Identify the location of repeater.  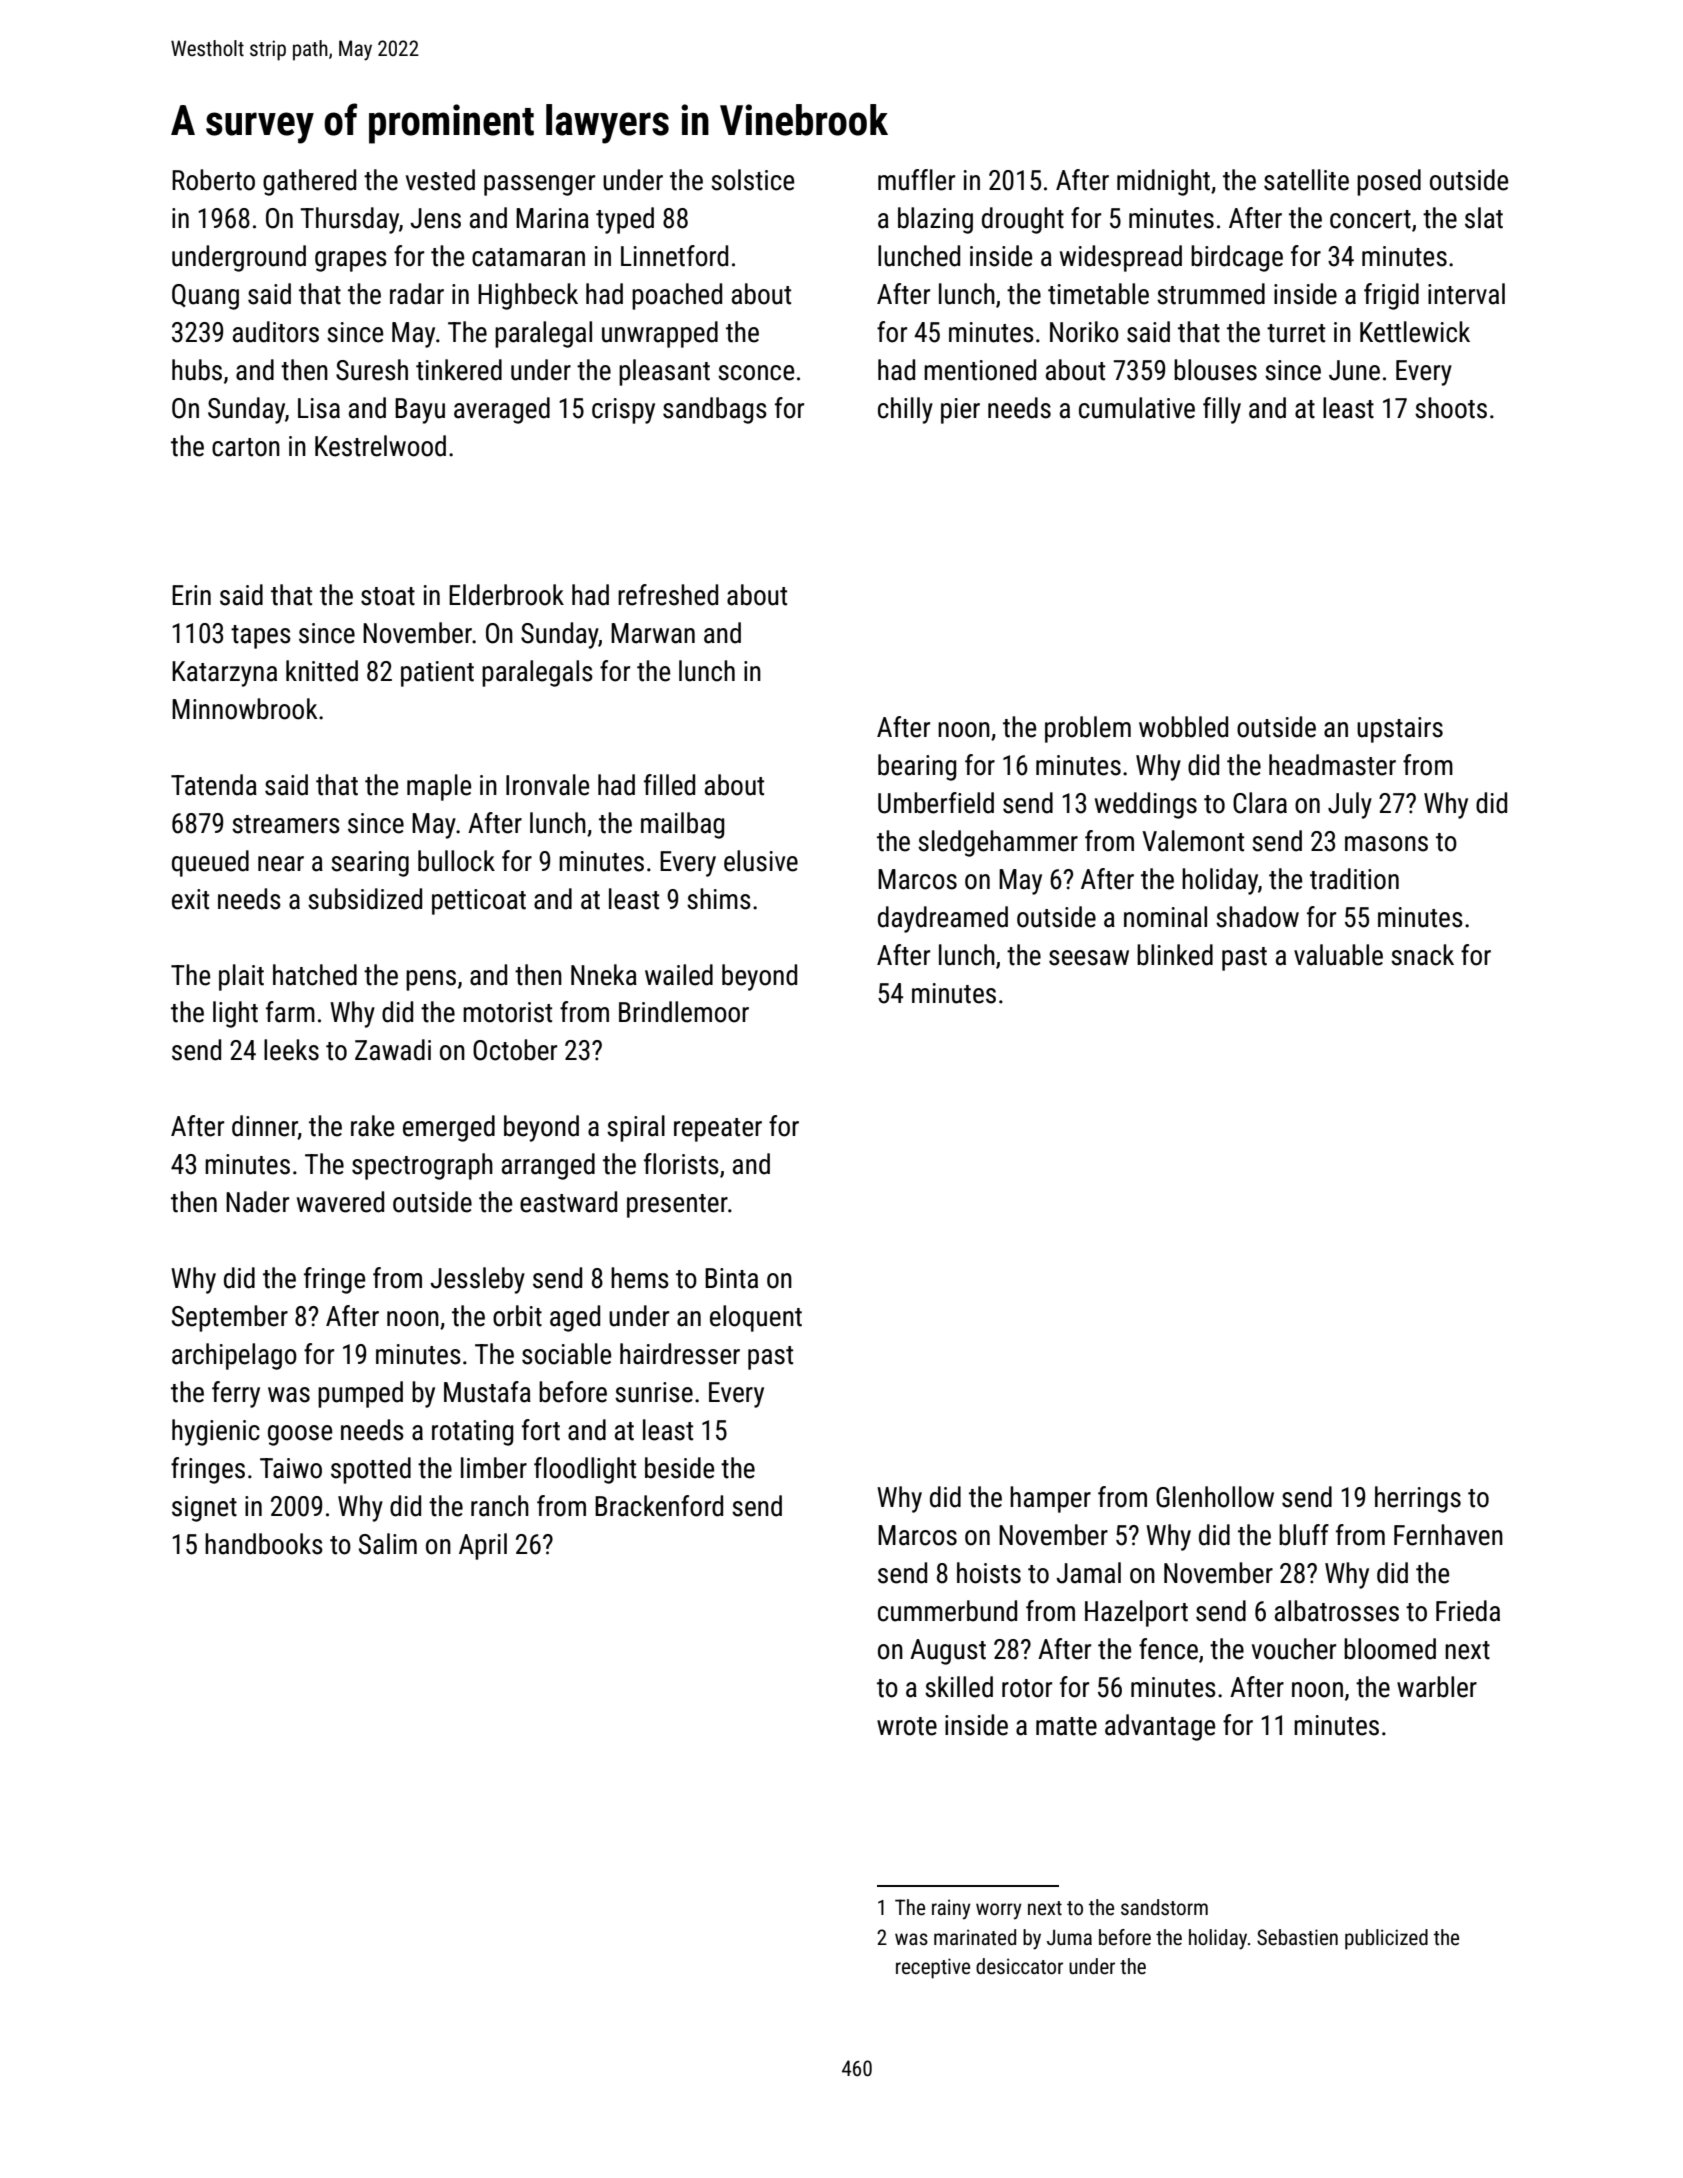
(718, 1130).
